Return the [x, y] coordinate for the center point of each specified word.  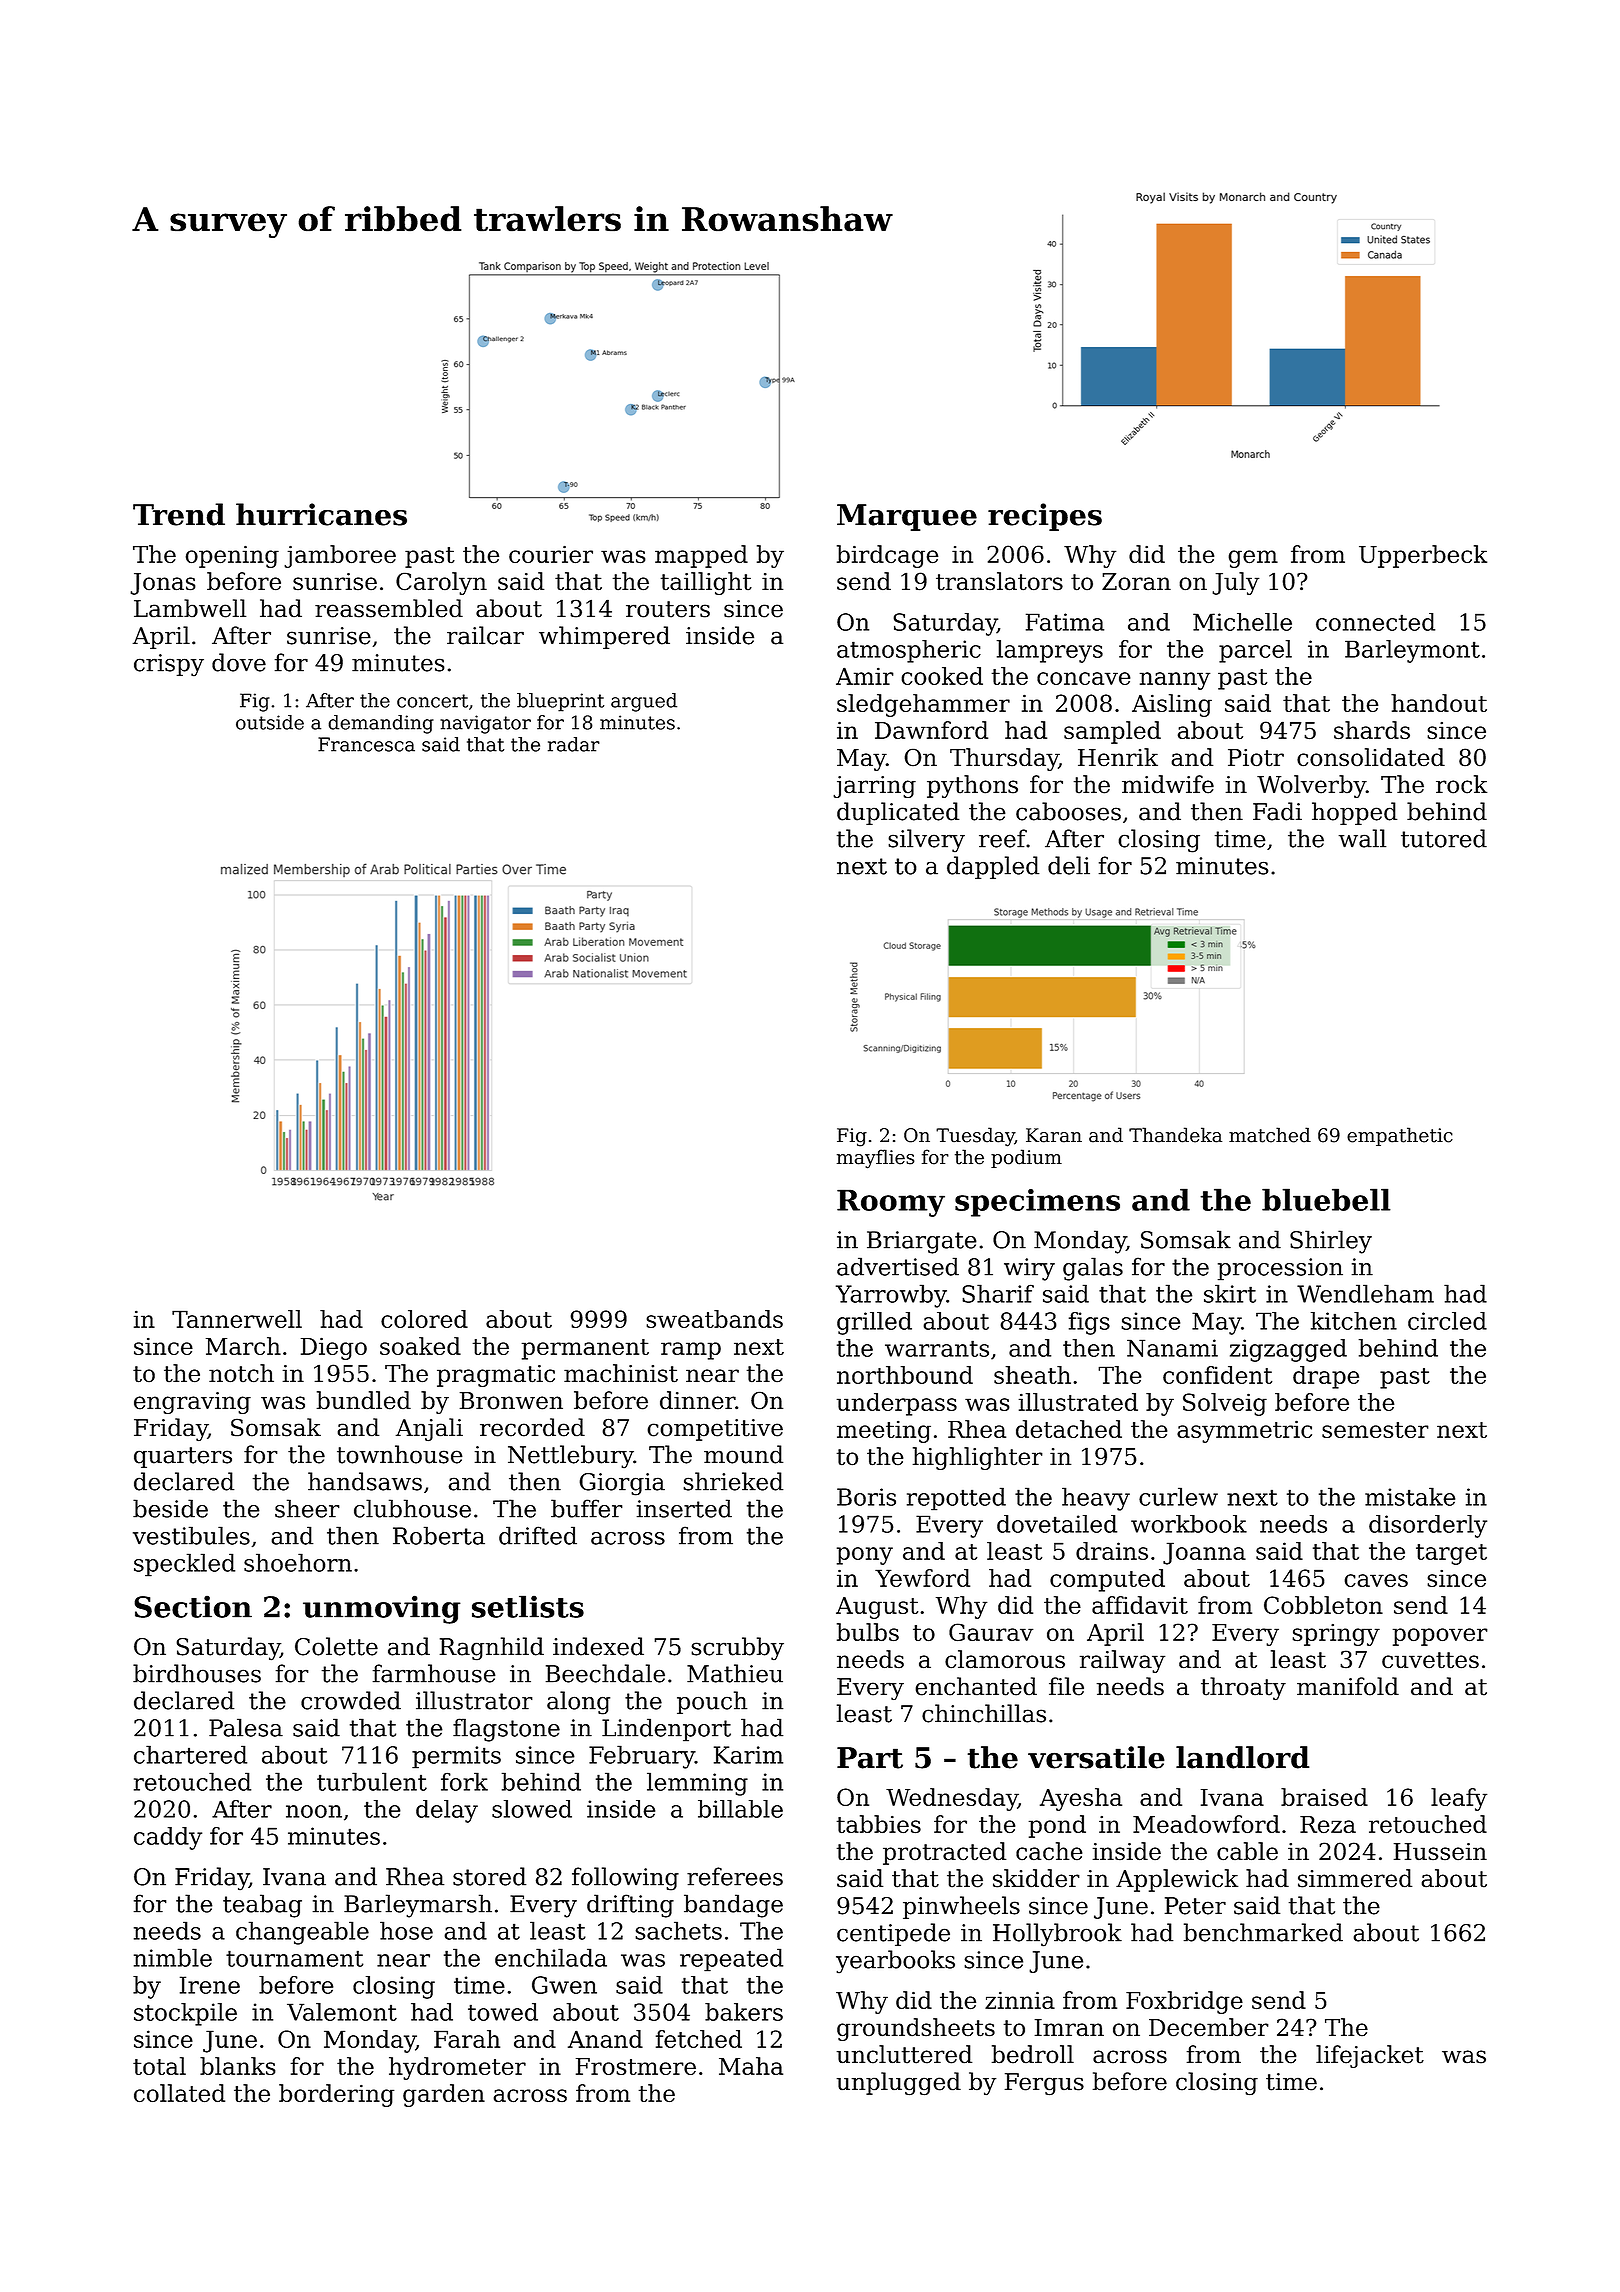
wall [1362, 838]
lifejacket [1370, 2056]
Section [193, 1606]
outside [270, 722]
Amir [865, 676]
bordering [337, 2095]
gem [1253, 559]
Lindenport [666, 1730]
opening [232, 557]
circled [1447, 1321]
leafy [1459, 1799]
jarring [874, 787]
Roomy [891, 1203]
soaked [420, 1346]
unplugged [898, 2084]
